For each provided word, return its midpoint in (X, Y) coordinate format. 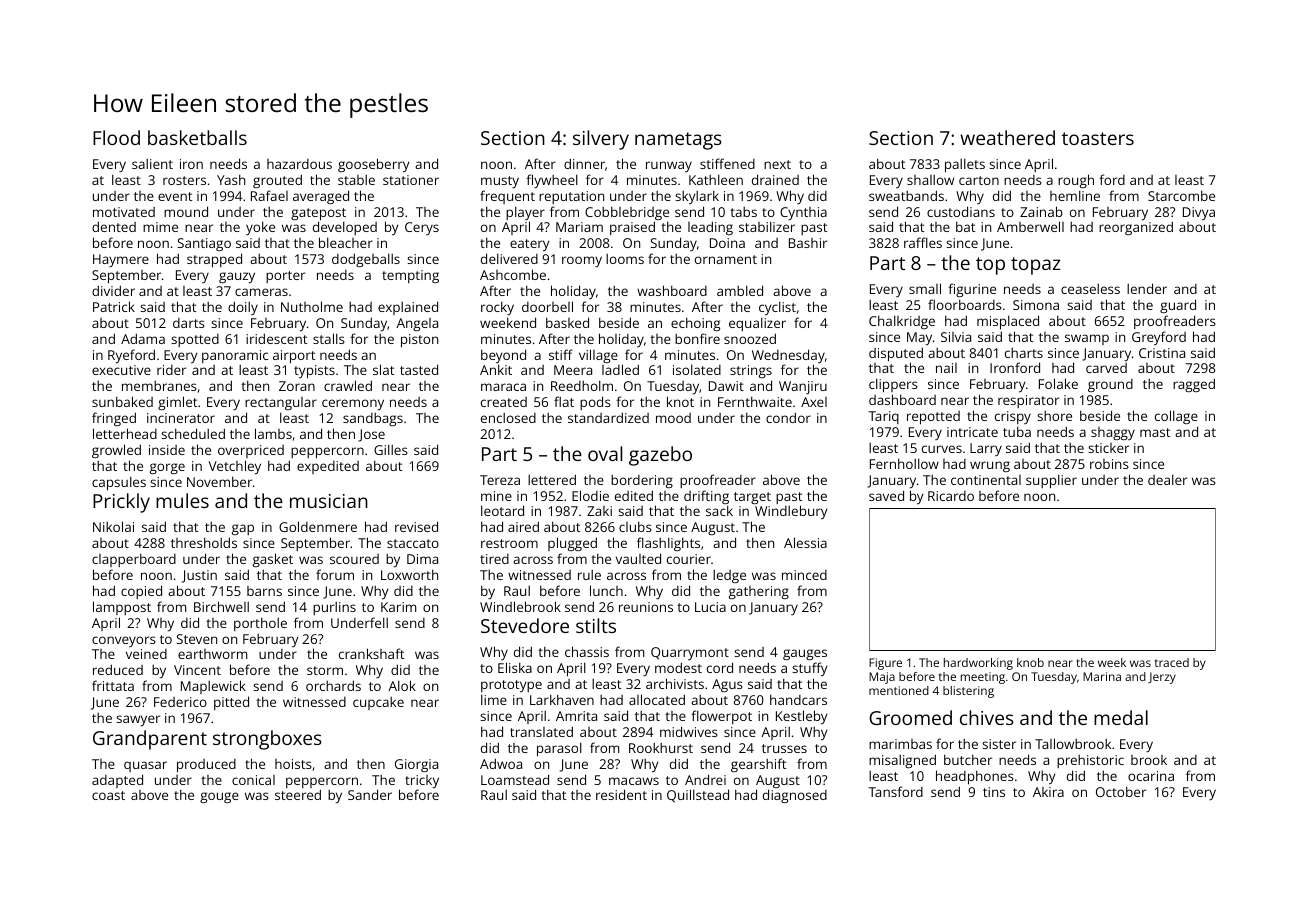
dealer (1167, 479)
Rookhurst (661, 747)
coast (108, 795)
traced (1172, 662)
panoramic (235, 356)
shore (1054, 415)
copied (141, 592)
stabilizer (767, 226)
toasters (1098, 138)
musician (329, 501)
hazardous (299, 164)
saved (886, 495)
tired (494, 559)
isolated (697, 369)
